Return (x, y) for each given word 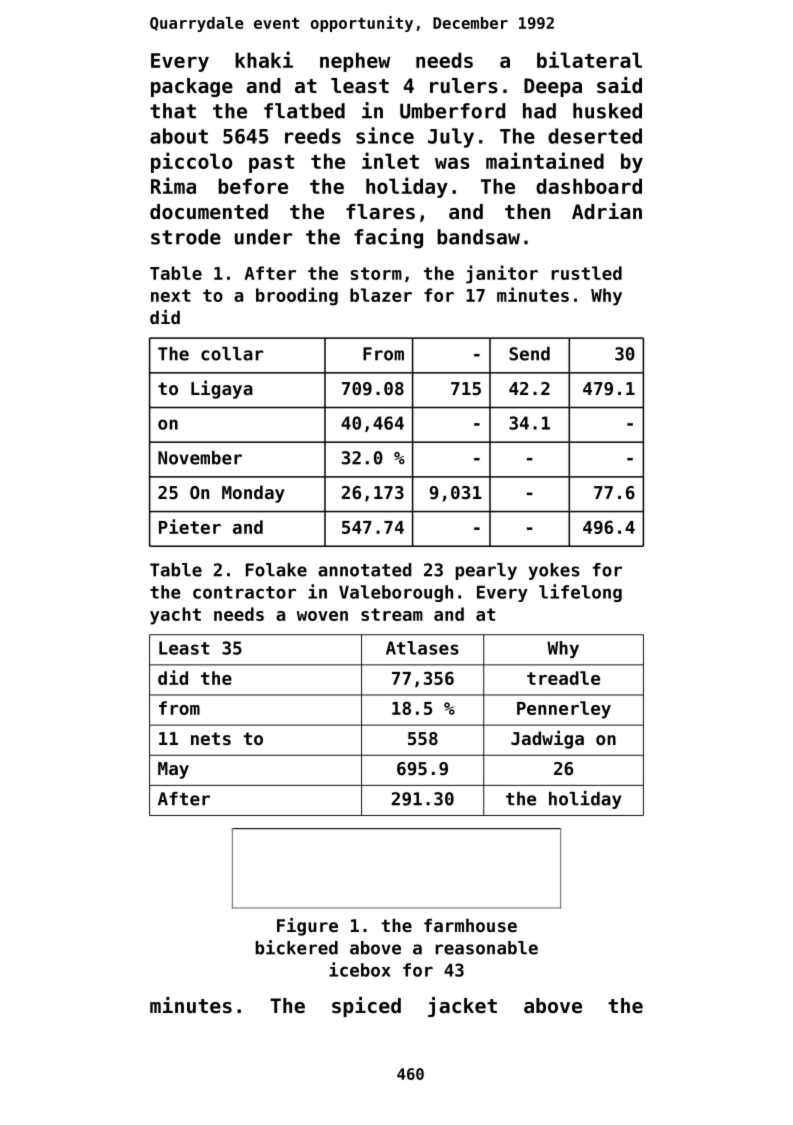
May (173, 770)
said (619, 85)
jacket (462, 1007)
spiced (366, 1007)
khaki (264, 59)
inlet (390, 160)
